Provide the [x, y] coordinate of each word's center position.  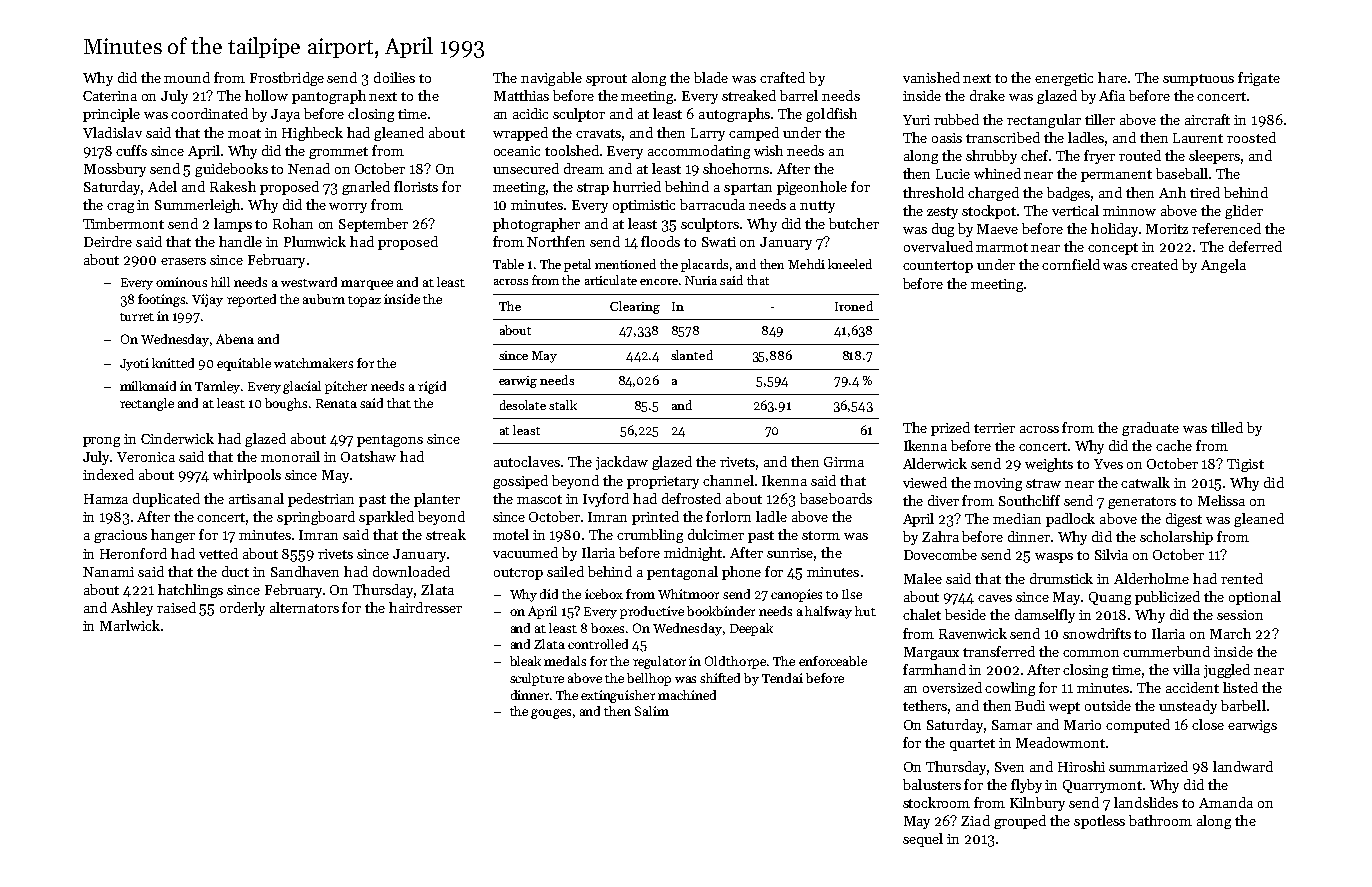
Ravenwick [973, 633]
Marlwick [130, 625]
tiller [1100, 119]
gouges [551, 714]
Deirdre [108, 241]
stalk [563, 405]
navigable [551, 79]
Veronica [146, 457]
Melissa [1221, 500]
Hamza [106, 499]
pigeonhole [812, 188]
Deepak [751, 629]
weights [1049, 465]
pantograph [329, 97]
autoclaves [527, 461]
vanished [931, 77]
